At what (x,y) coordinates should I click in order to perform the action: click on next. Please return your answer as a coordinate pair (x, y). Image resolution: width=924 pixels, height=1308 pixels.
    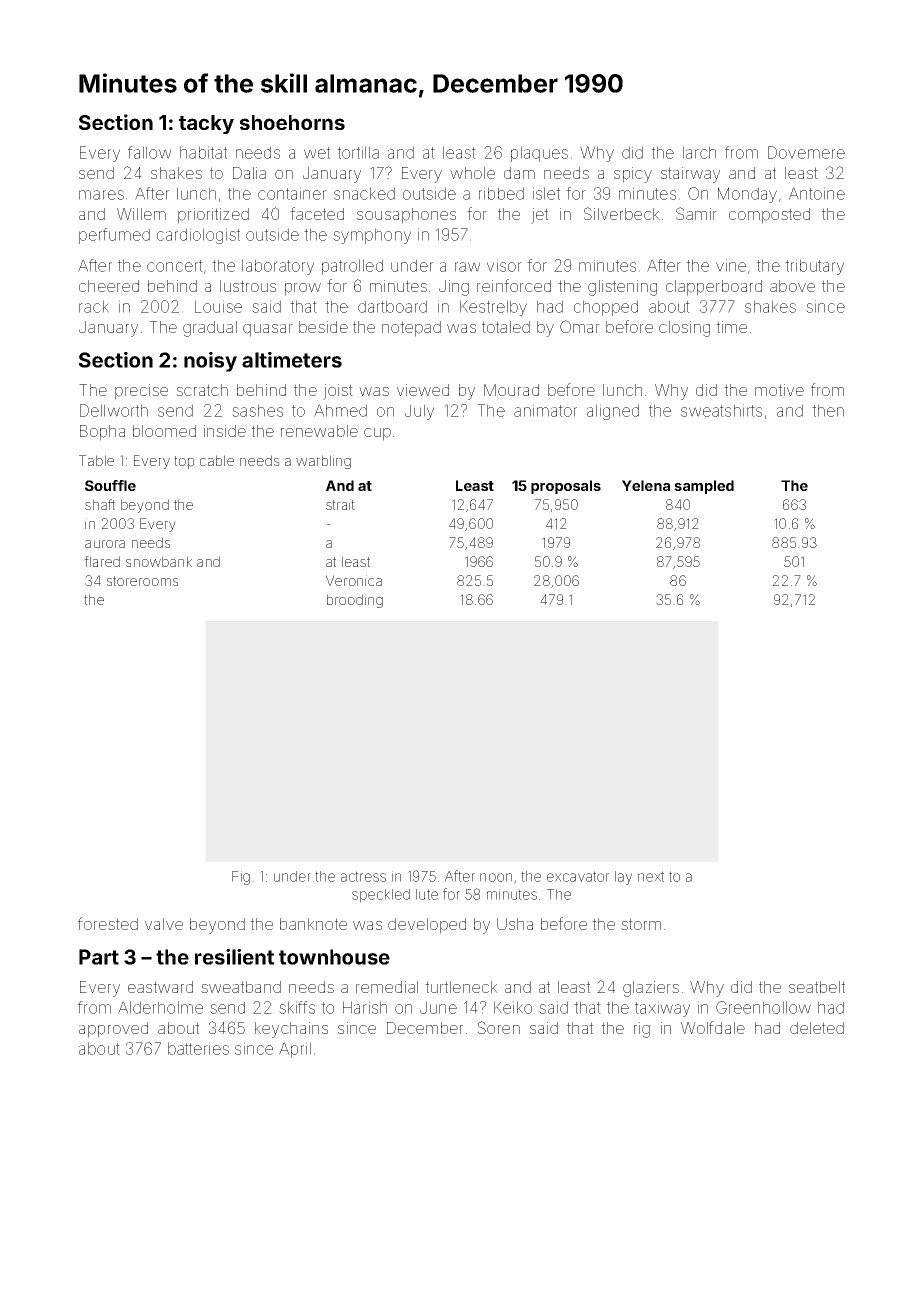
    Looking at the image, I should click on (651, 876).
